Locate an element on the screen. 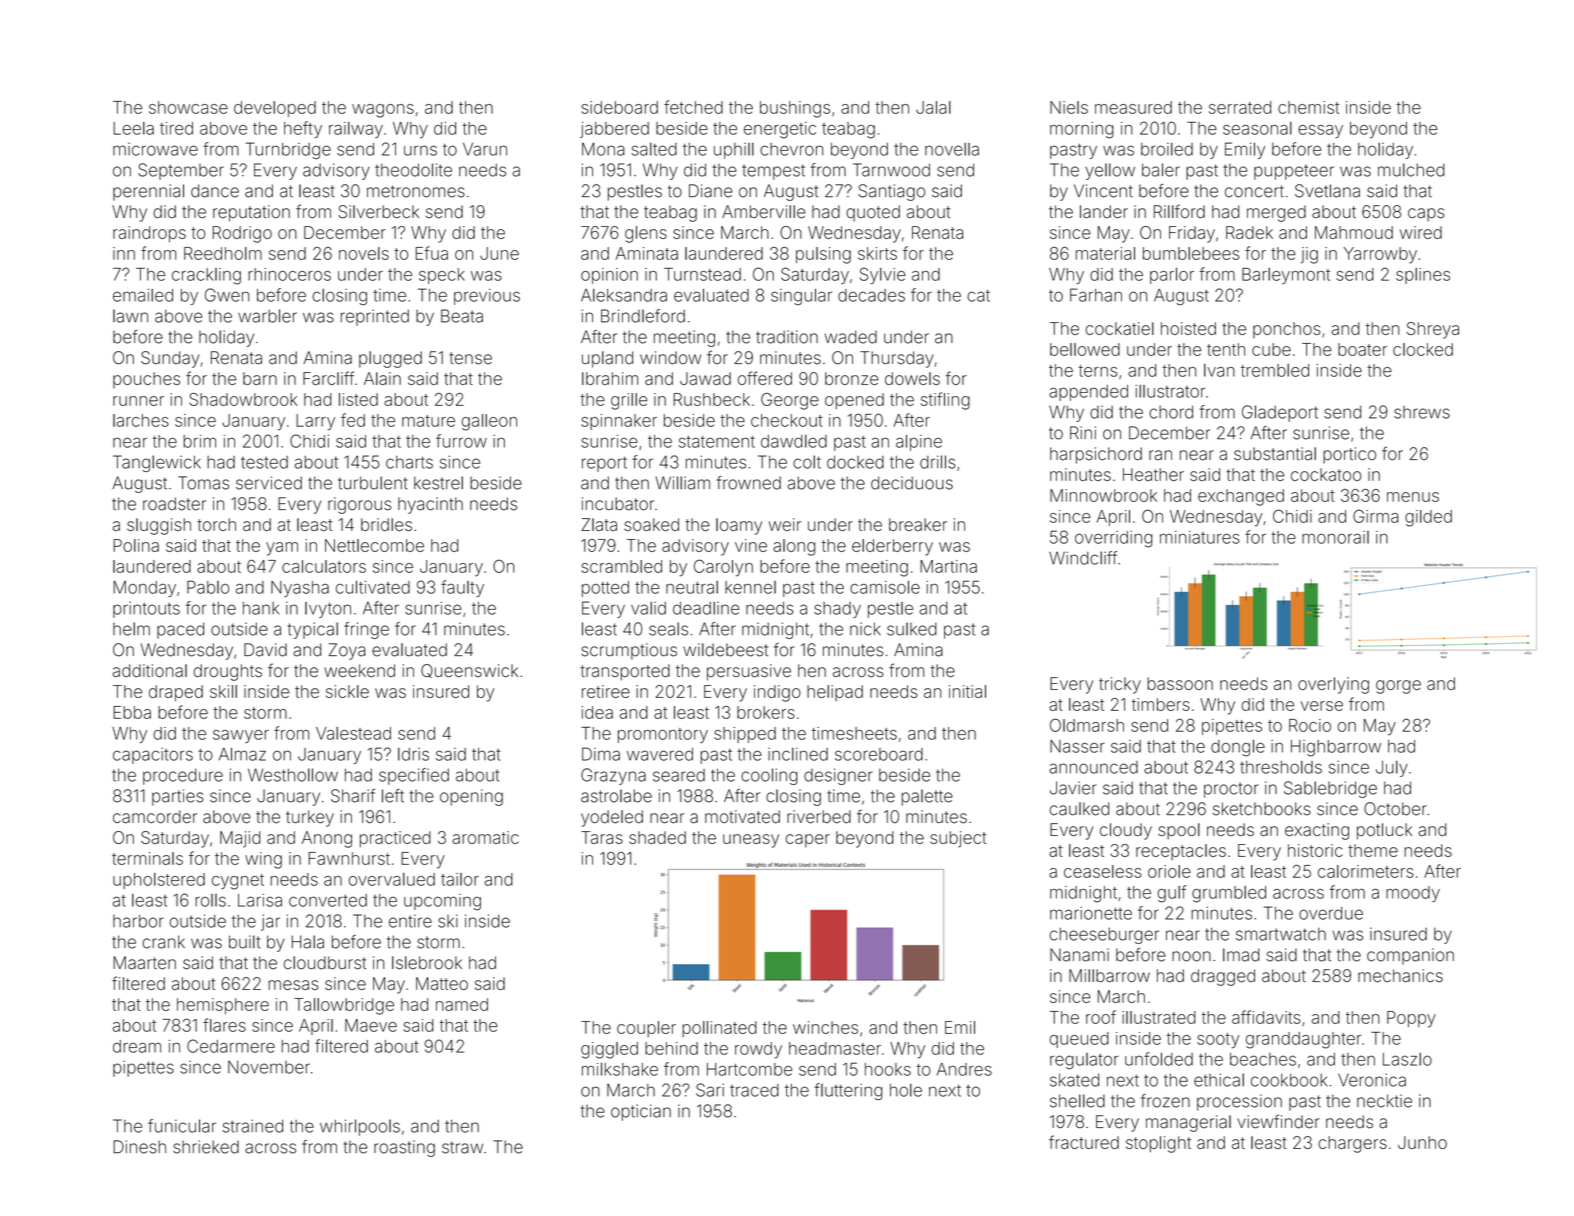  speck is located at coordinates (442, 276).
